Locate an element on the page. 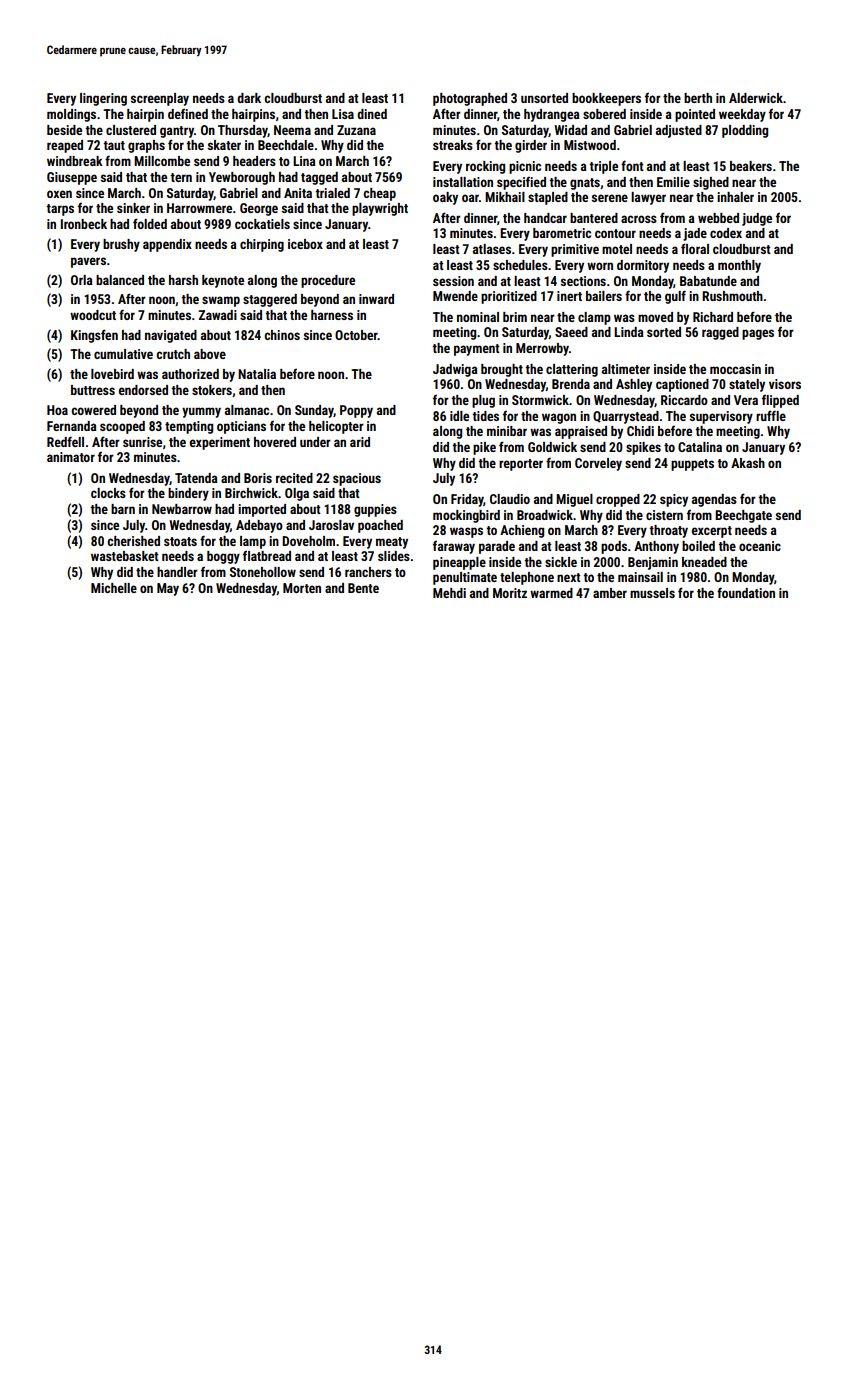 Image resolution: width=849 pixels, height=1400 pixels. installation is located at coordinates (463, 182).
